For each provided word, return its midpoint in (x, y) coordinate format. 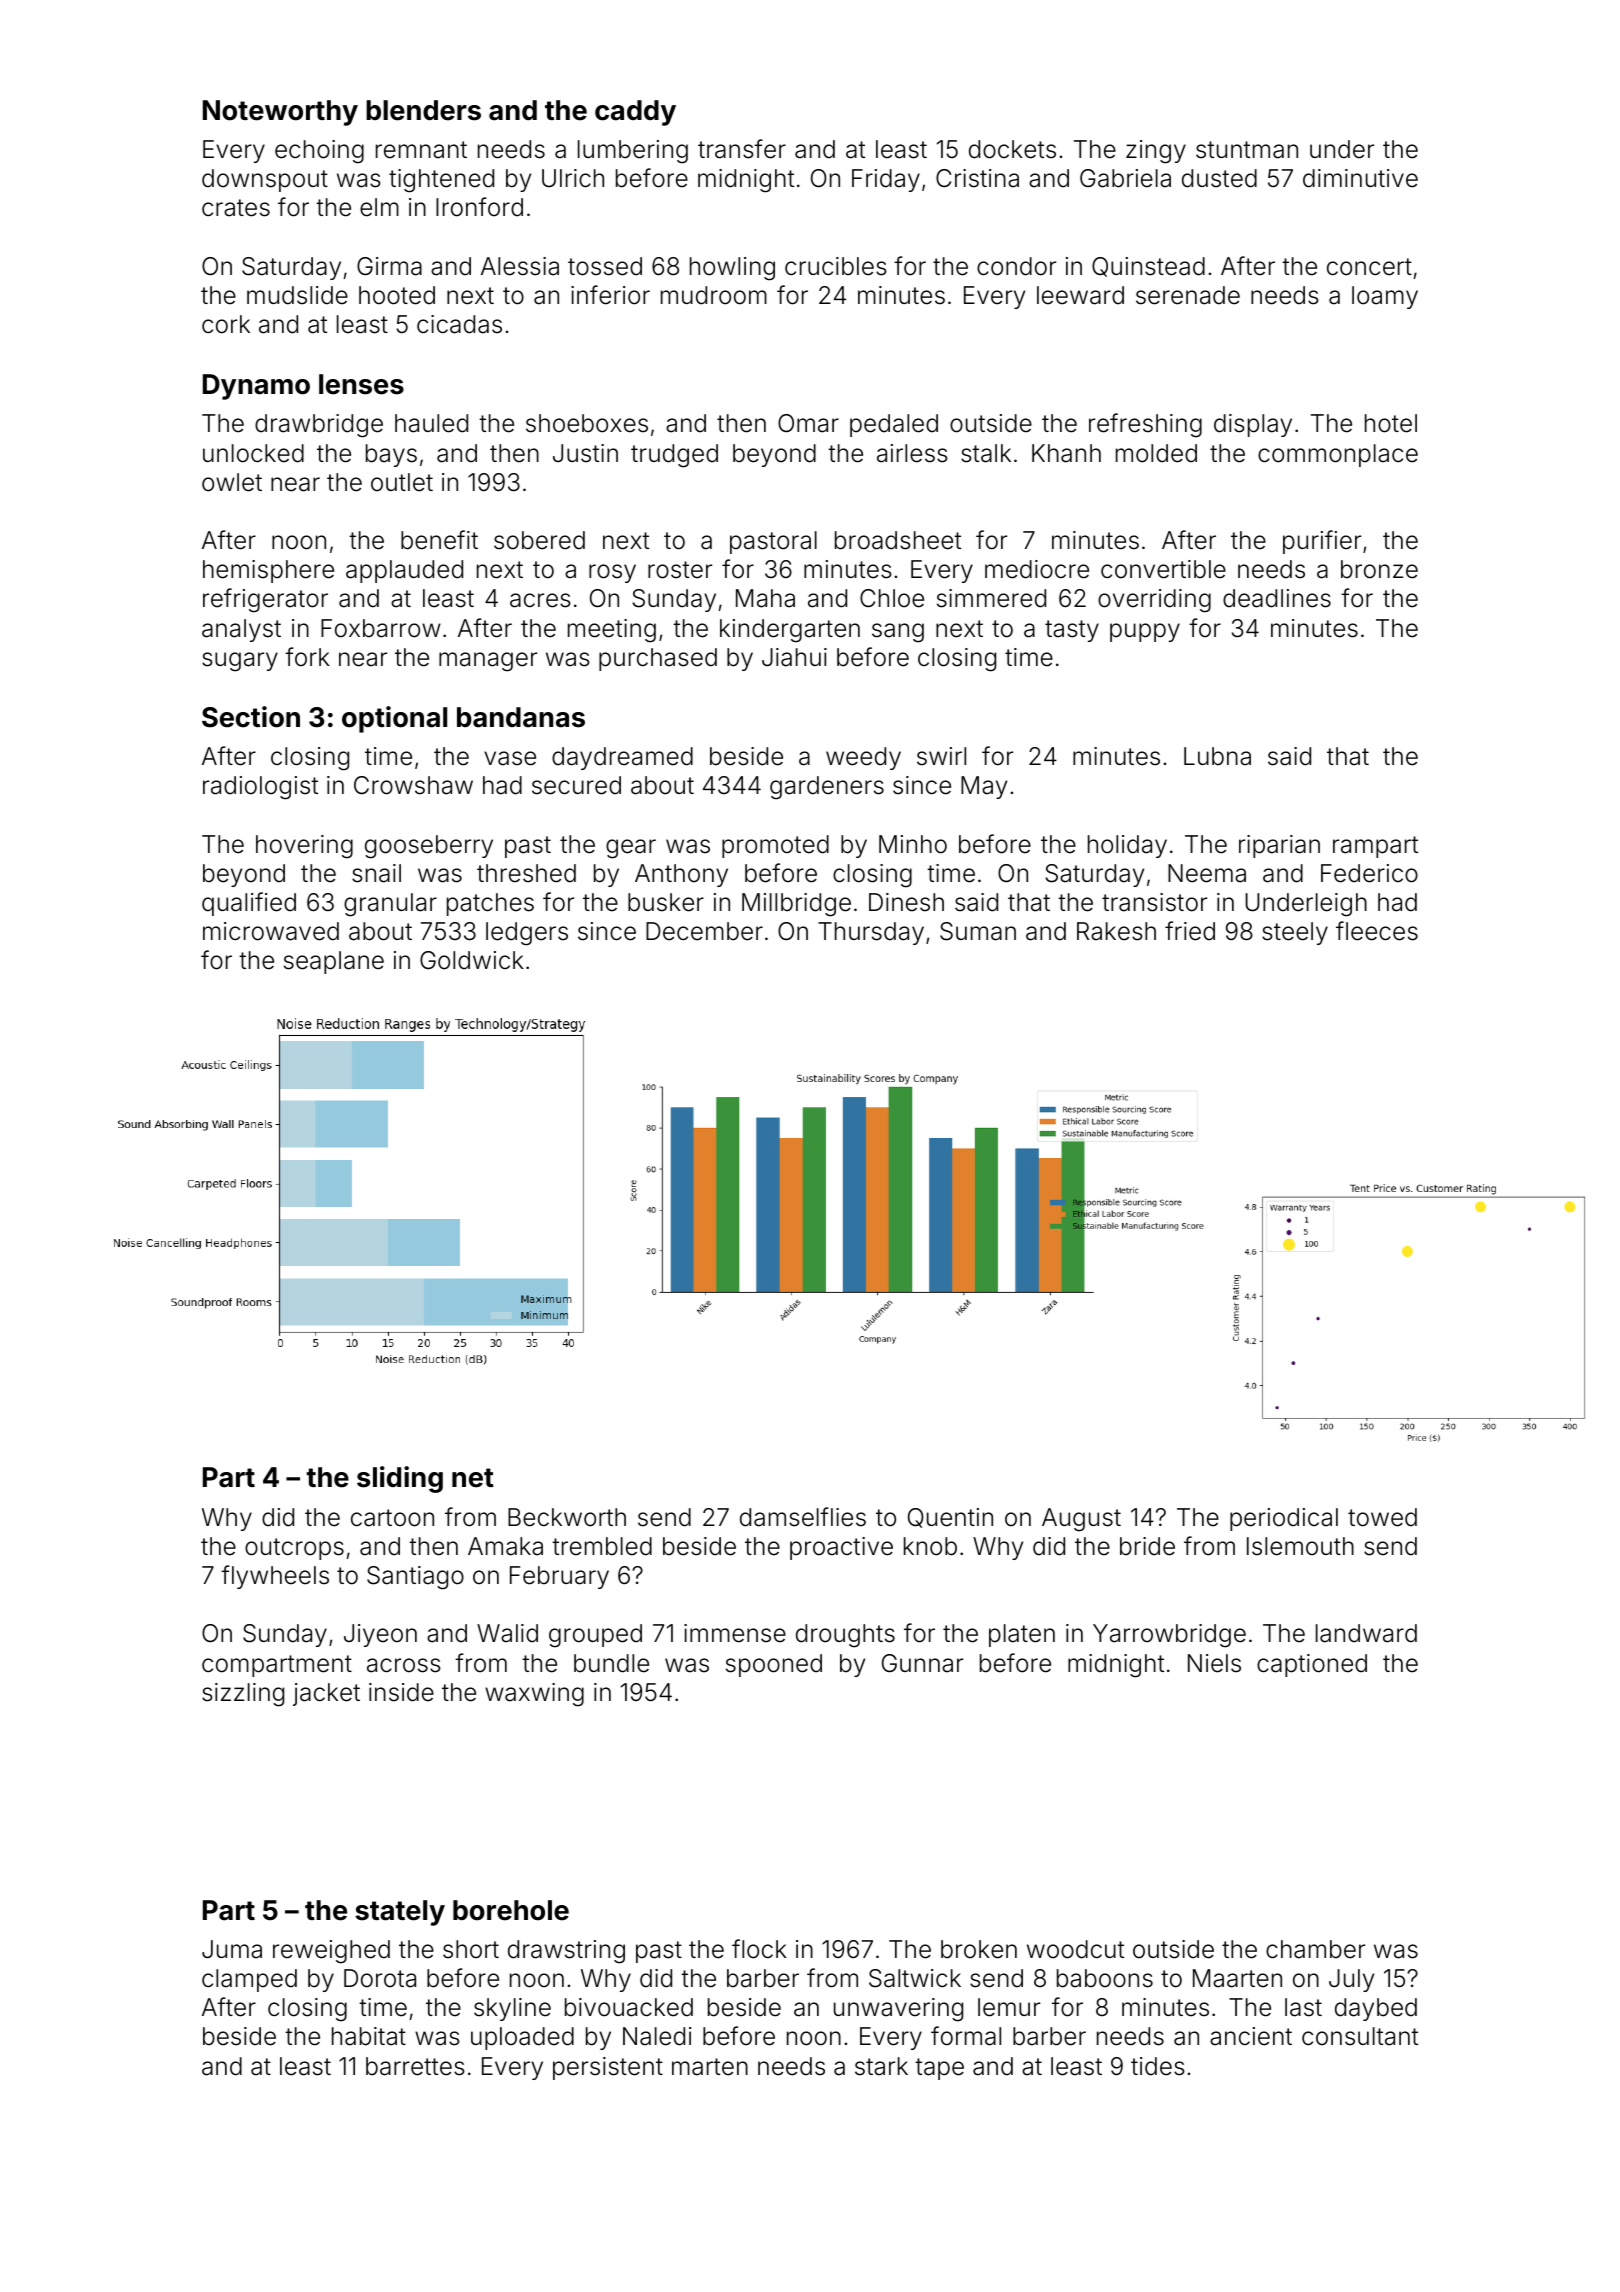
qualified (249, 904)
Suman (978, 931)
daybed (1376, 2009)
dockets (1012, 149)
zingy (1156, 152)
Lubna (1217, 756)
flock (759, 1949)
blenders (423, 110)
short (471, 1949)
